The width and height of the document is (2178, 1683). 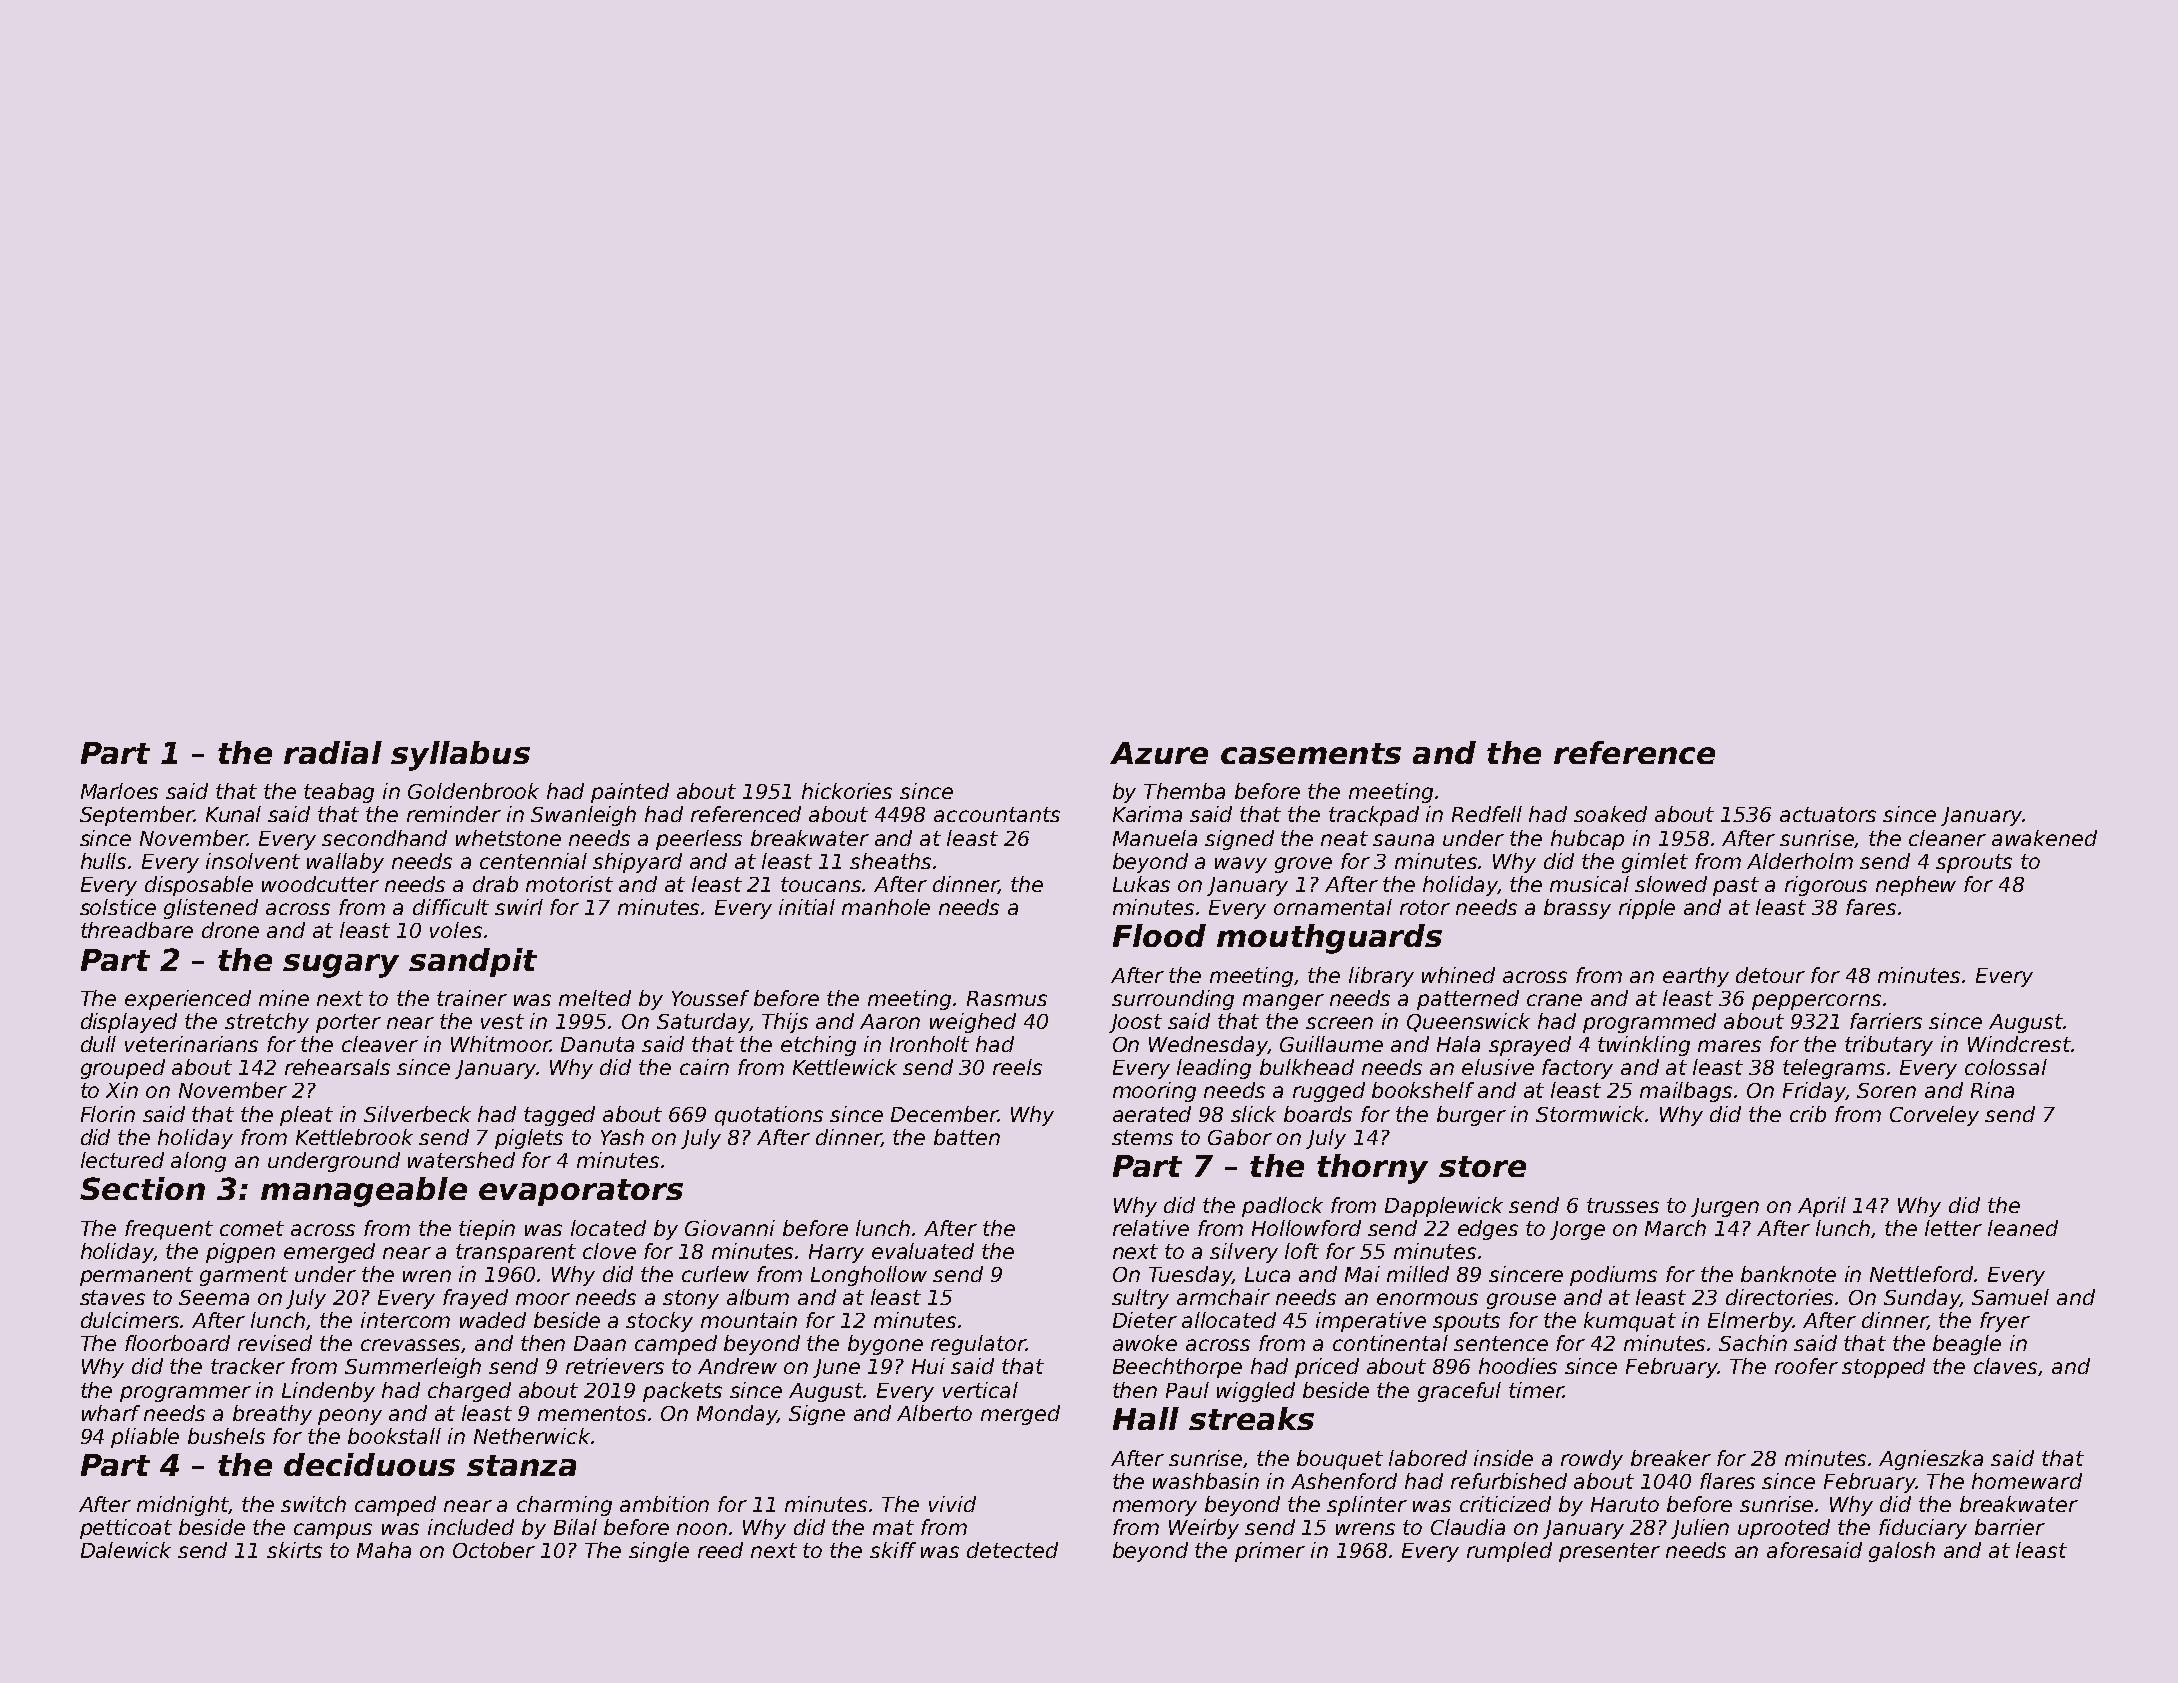 I want to click on transparent, so click(x=516, y=1253).
